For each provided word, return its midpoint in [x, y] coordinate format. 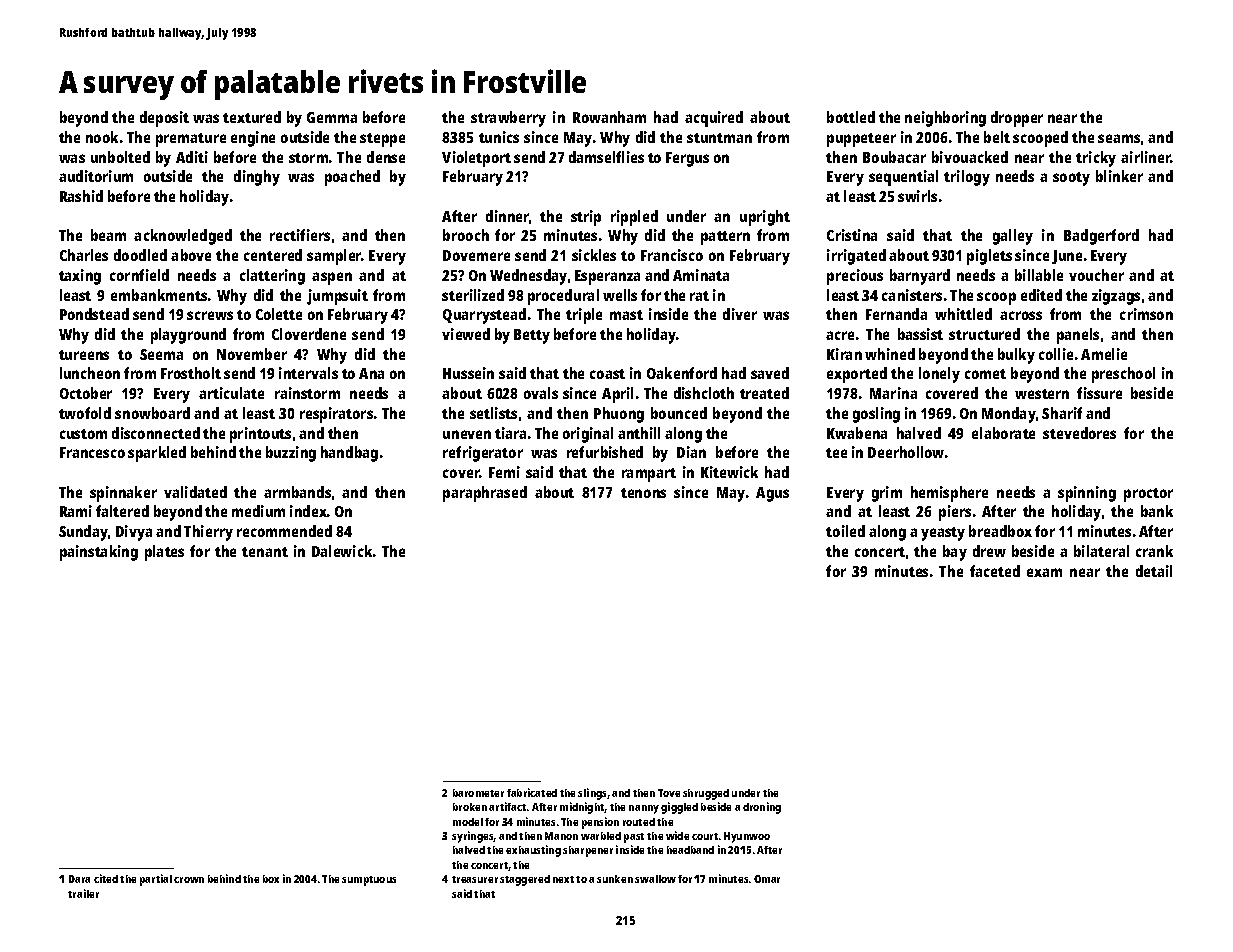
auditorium [96, 176]
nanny [644, 809]
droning [762, 808]
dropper [1017, 119]
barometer [478, 793]
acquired [714, 119]
